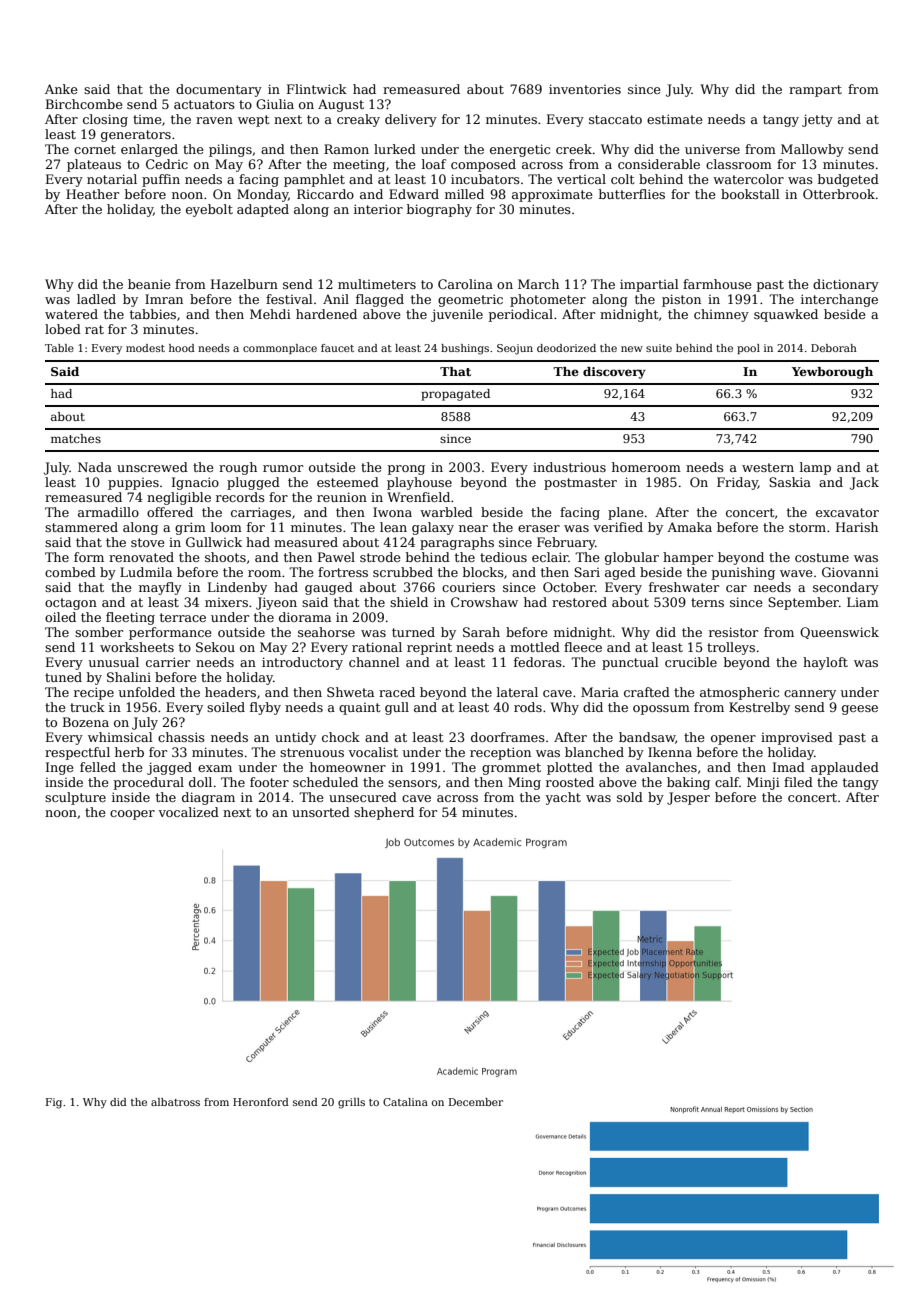 The width and height of the page is (924, 1308). I want to click on armadillo, so click(108, 512).
